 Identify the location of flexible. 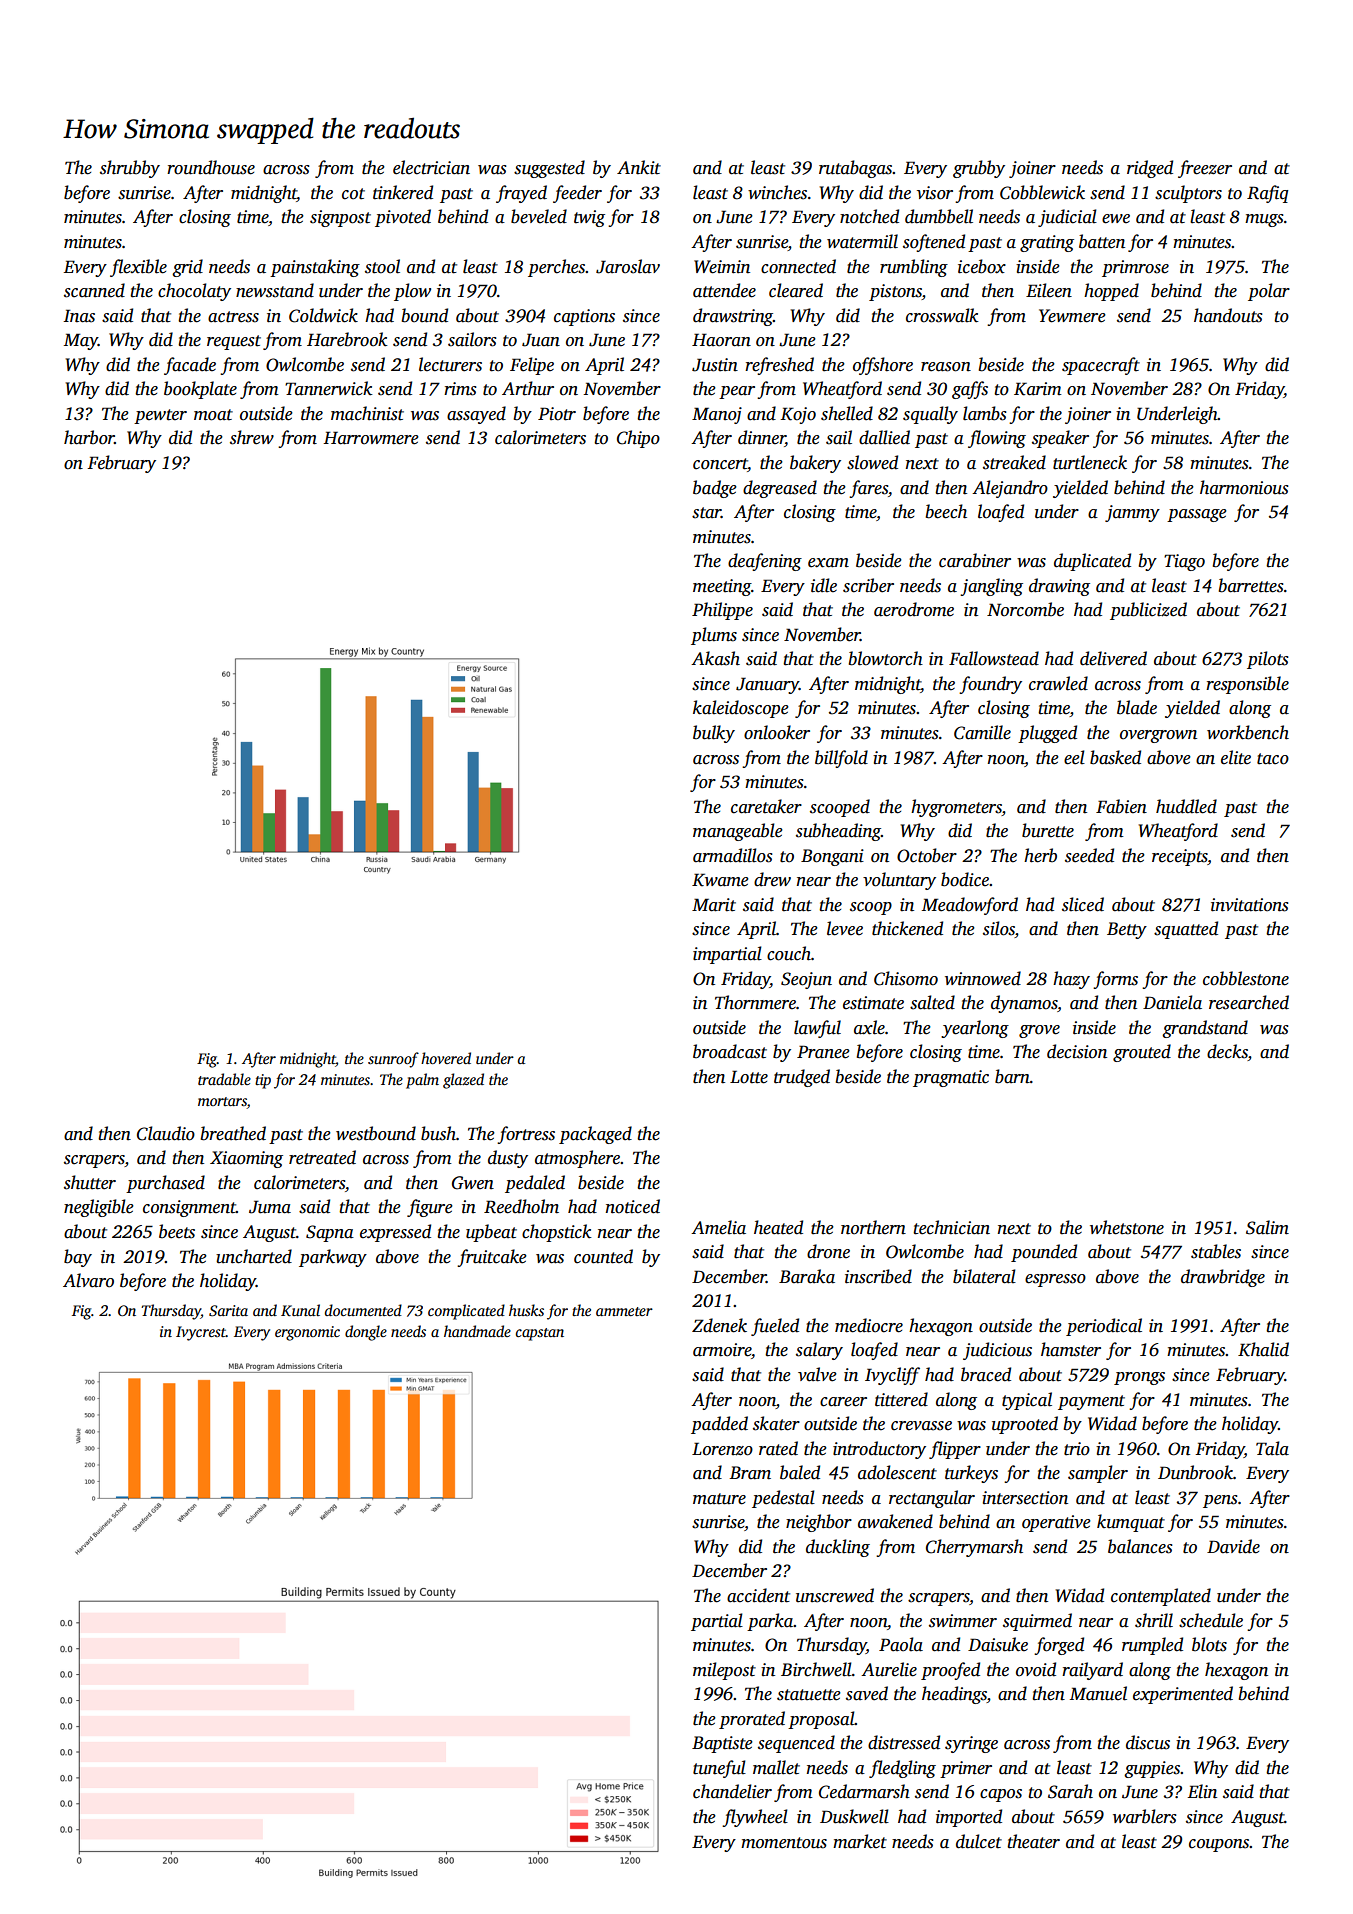
(138, 268).
